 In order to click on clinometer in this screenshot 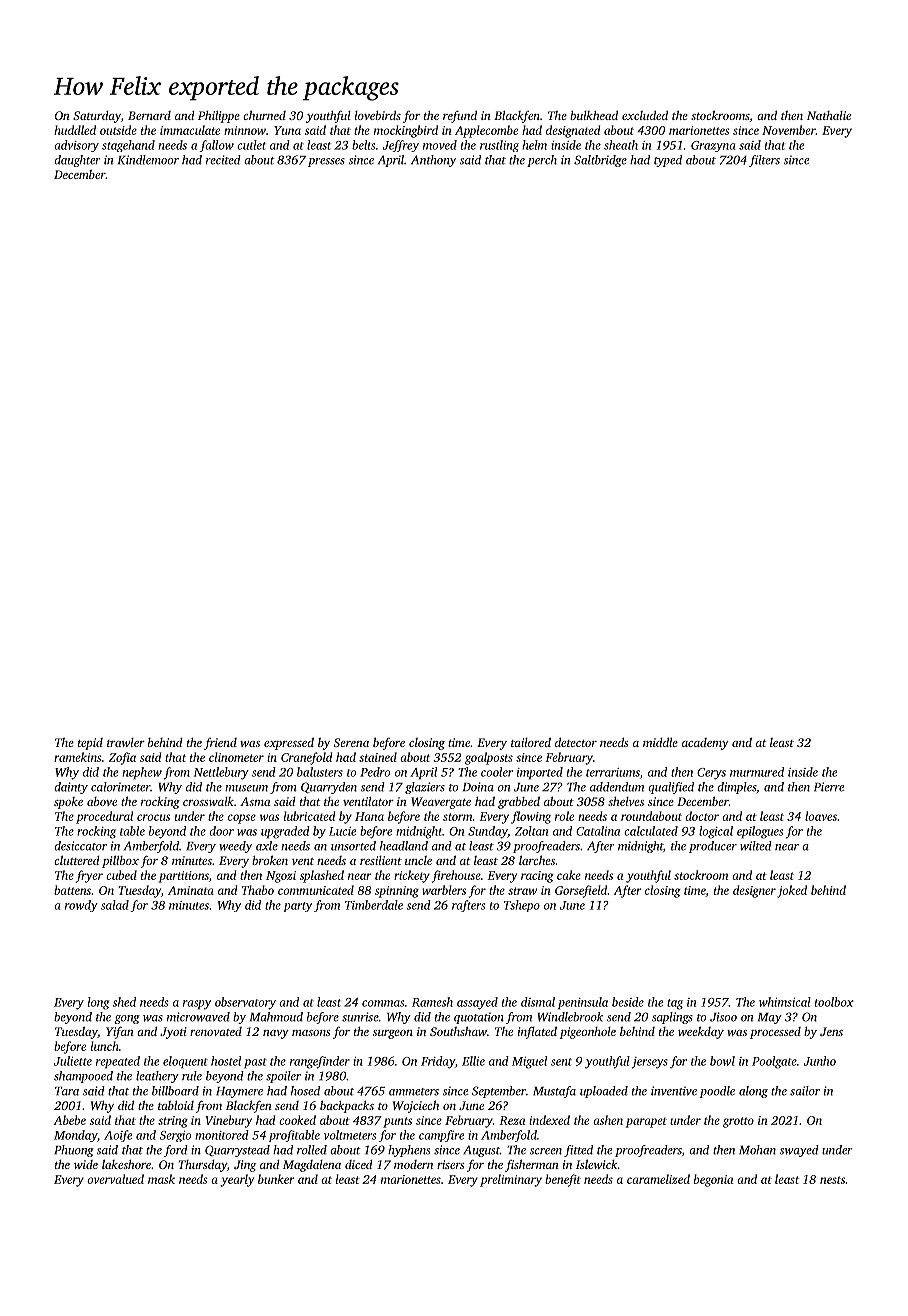, I will do `click(236, 757)`.
